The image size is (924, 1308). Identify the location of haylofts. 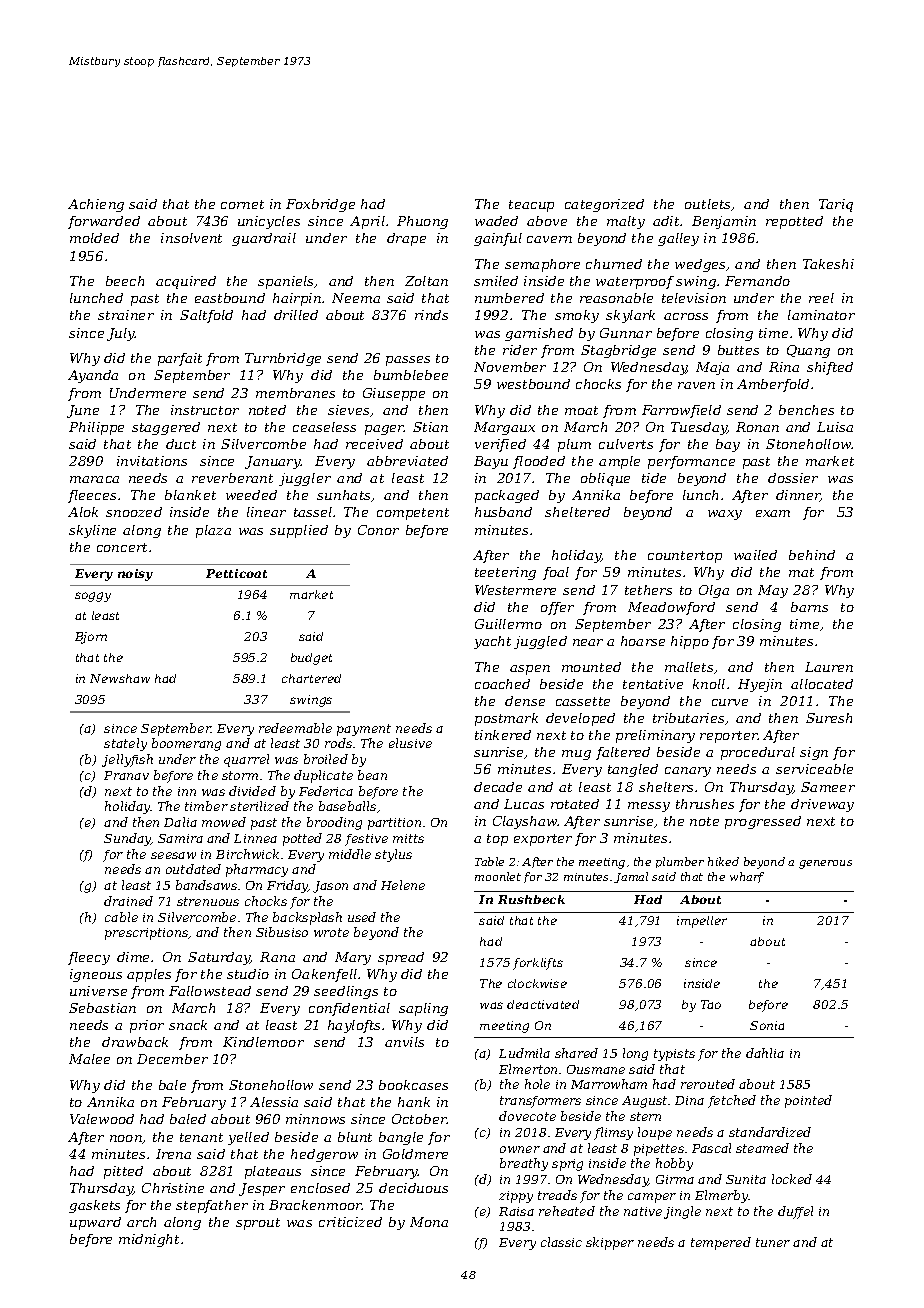
(354, 1026).
